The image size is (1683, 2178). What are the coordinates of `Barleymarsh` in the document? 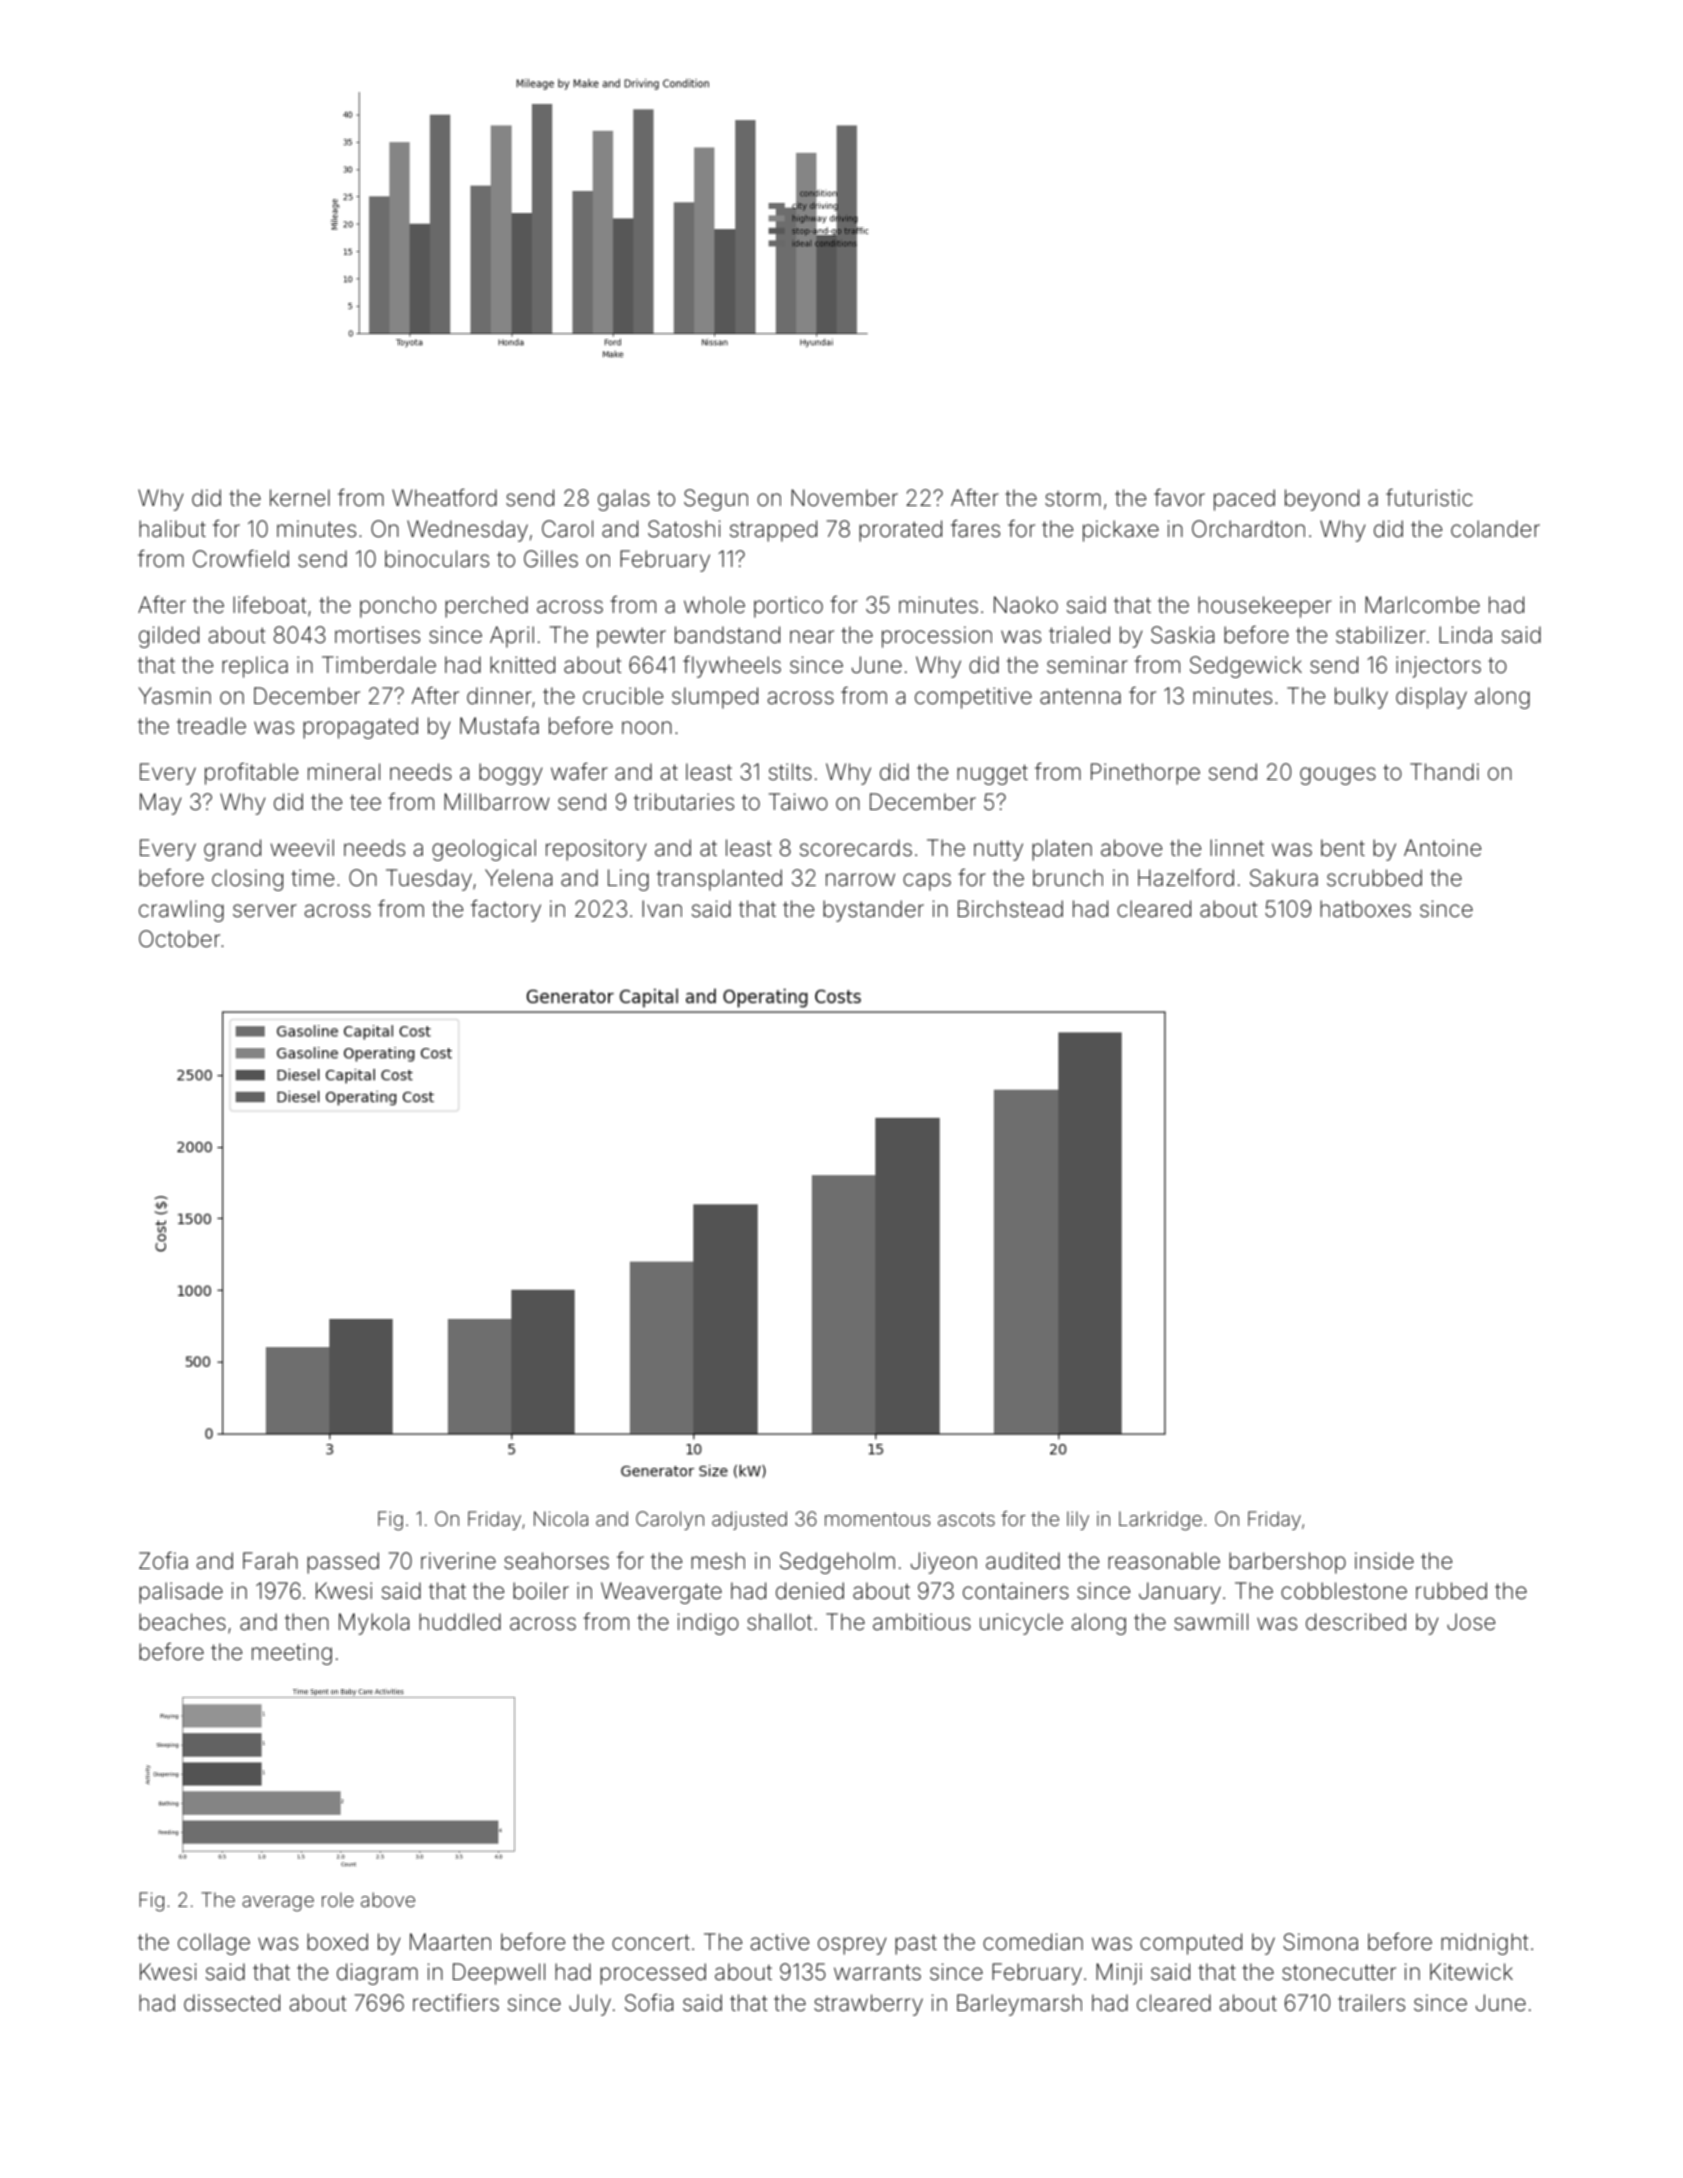 It's located at (1019, 2005).
